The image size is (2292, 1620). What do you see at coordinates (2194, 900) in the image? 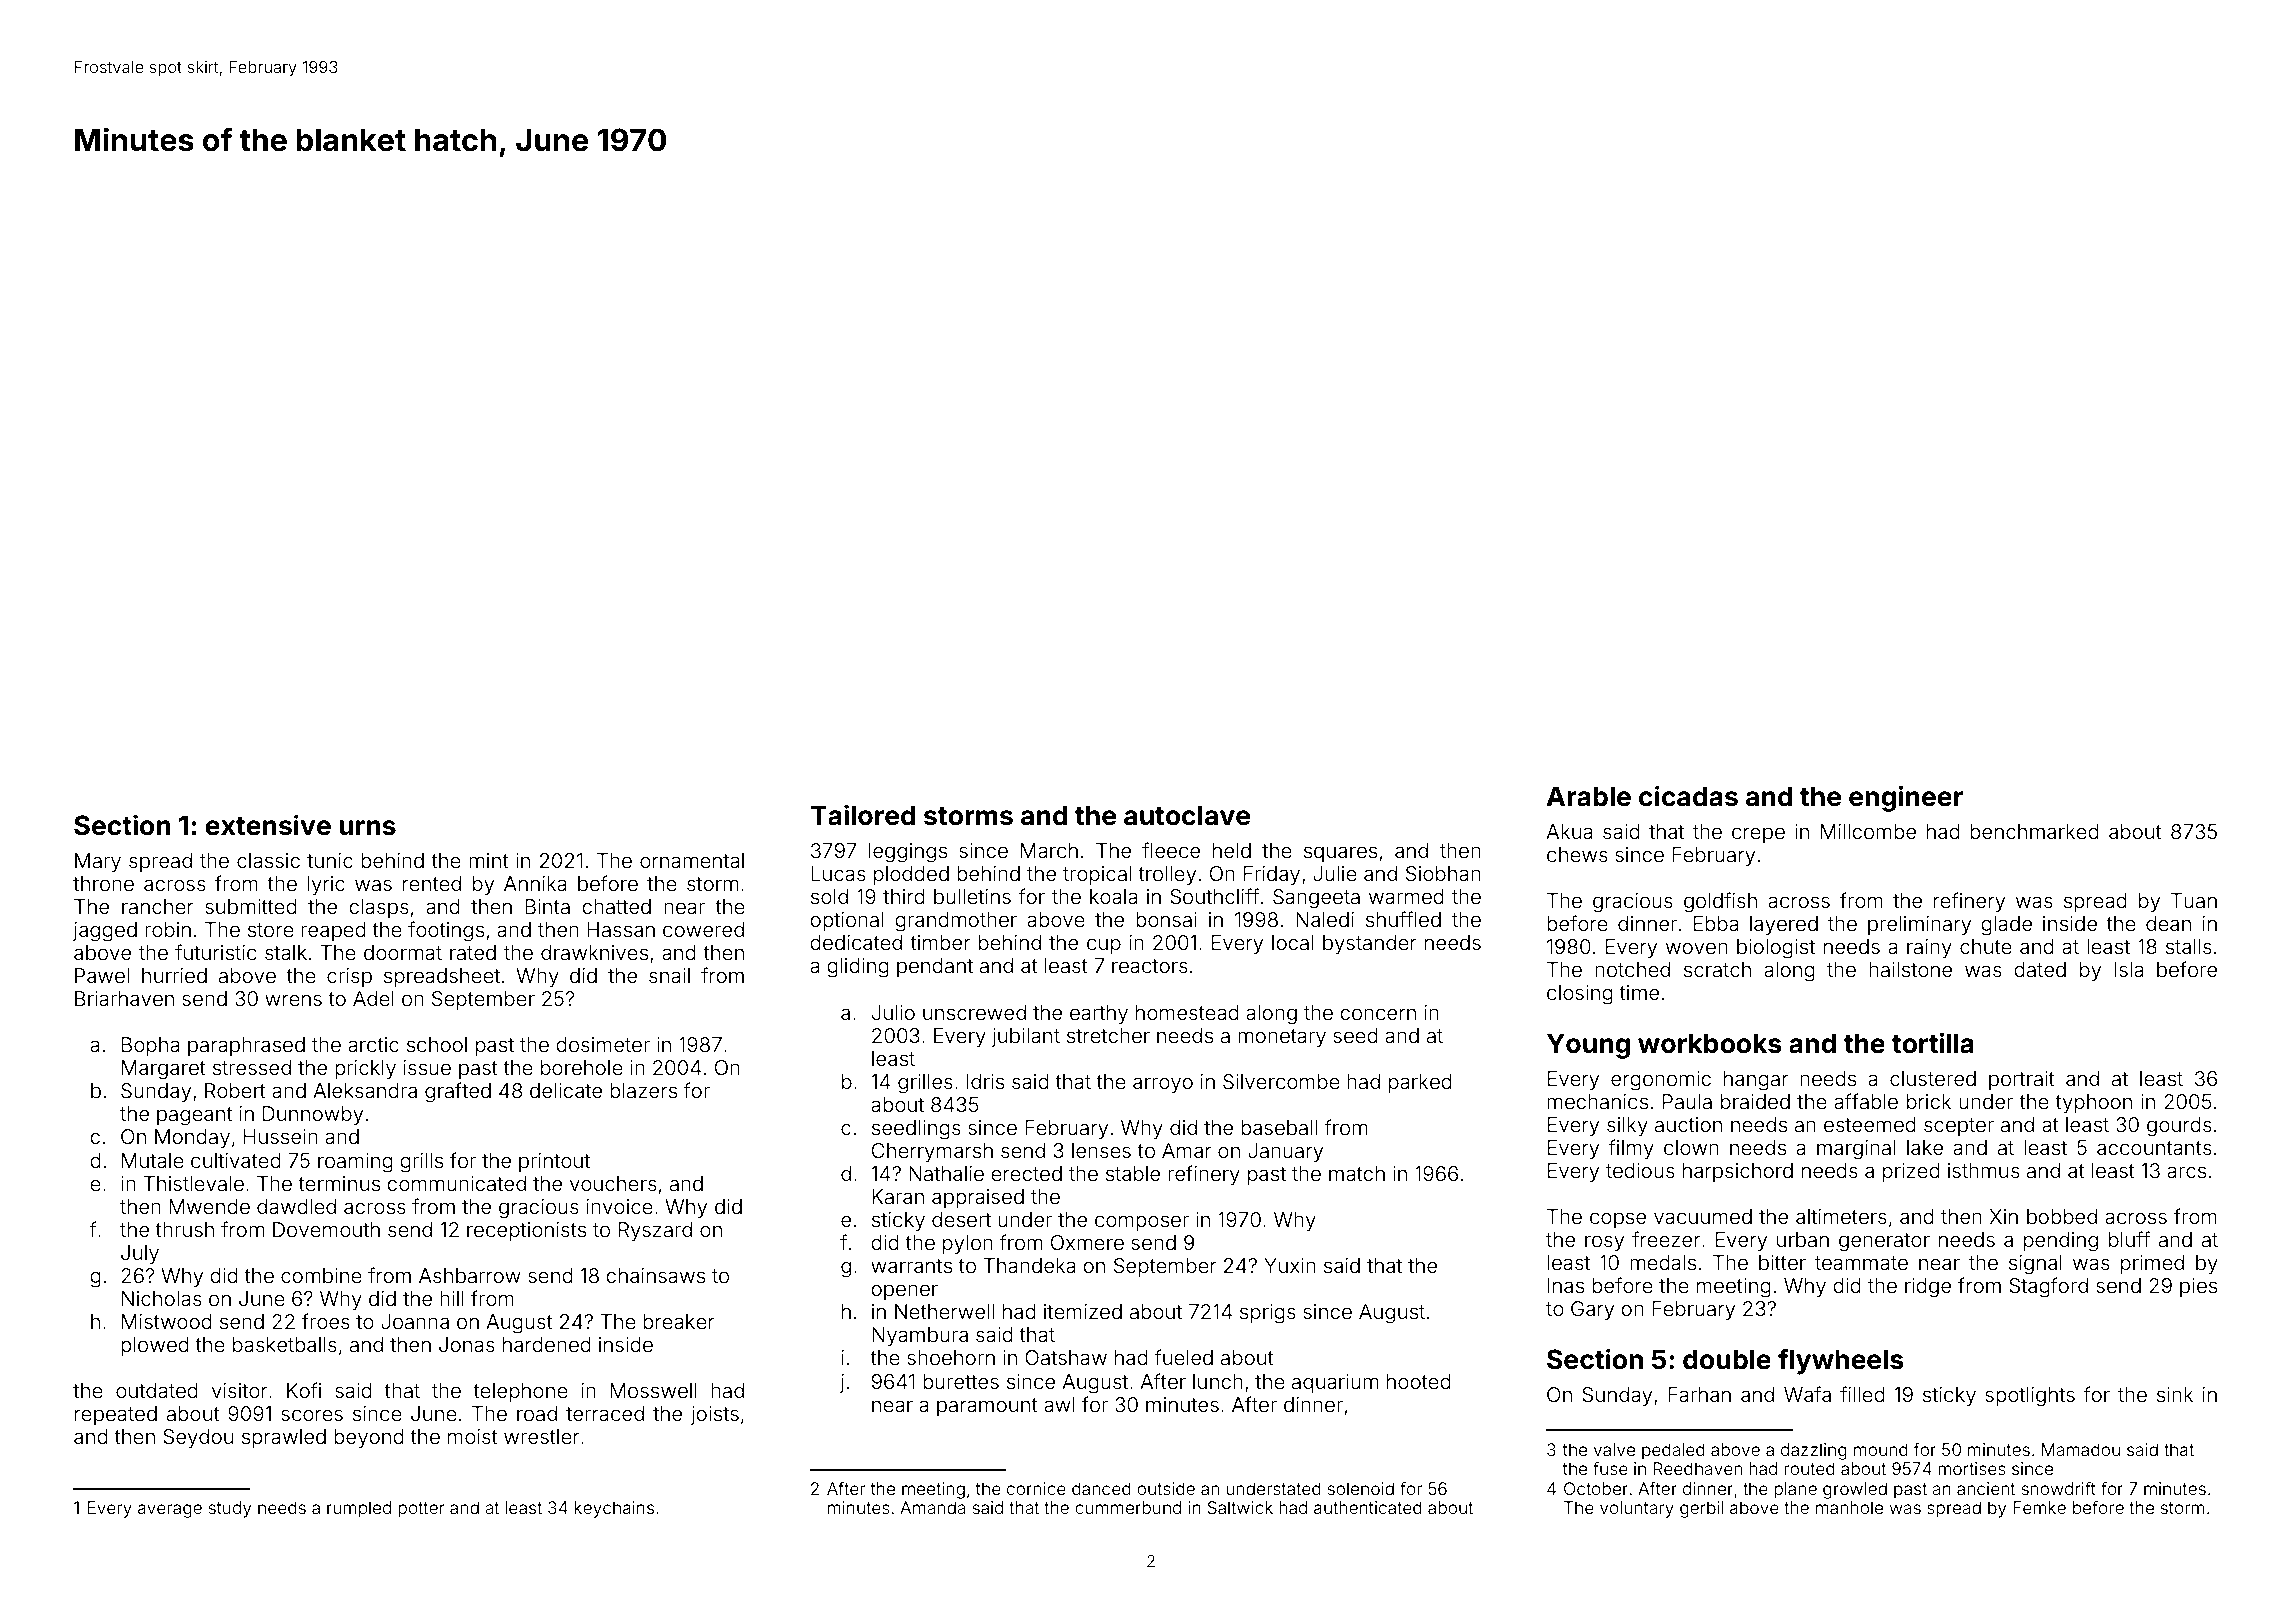
I see `Tuan` at bounding box center [2194, 900].
